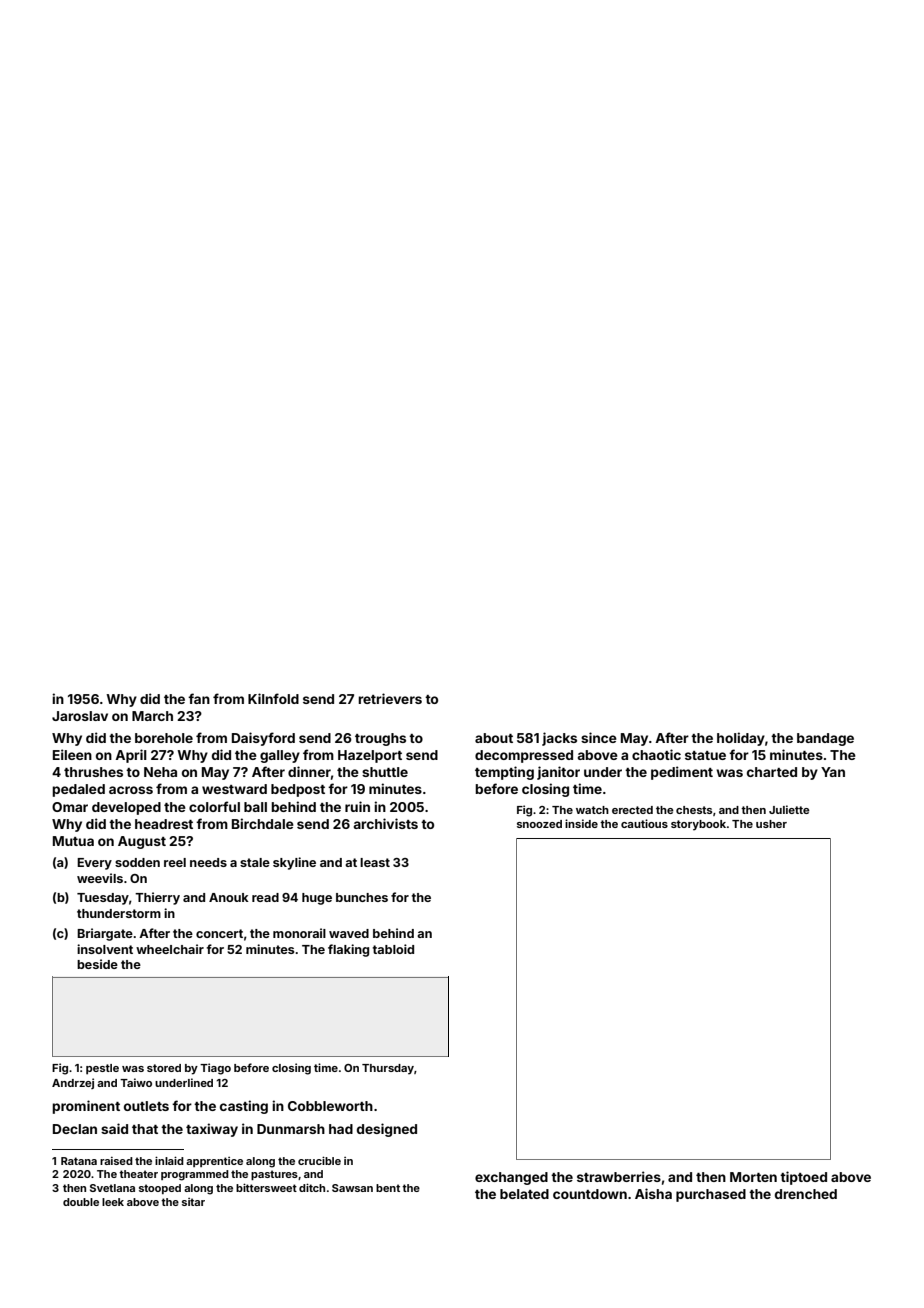 The width and height of the screenshot is (924, 1308). Describe the element at coordinates (164, 1068) in the screenshot. I see `stored` at that location.
